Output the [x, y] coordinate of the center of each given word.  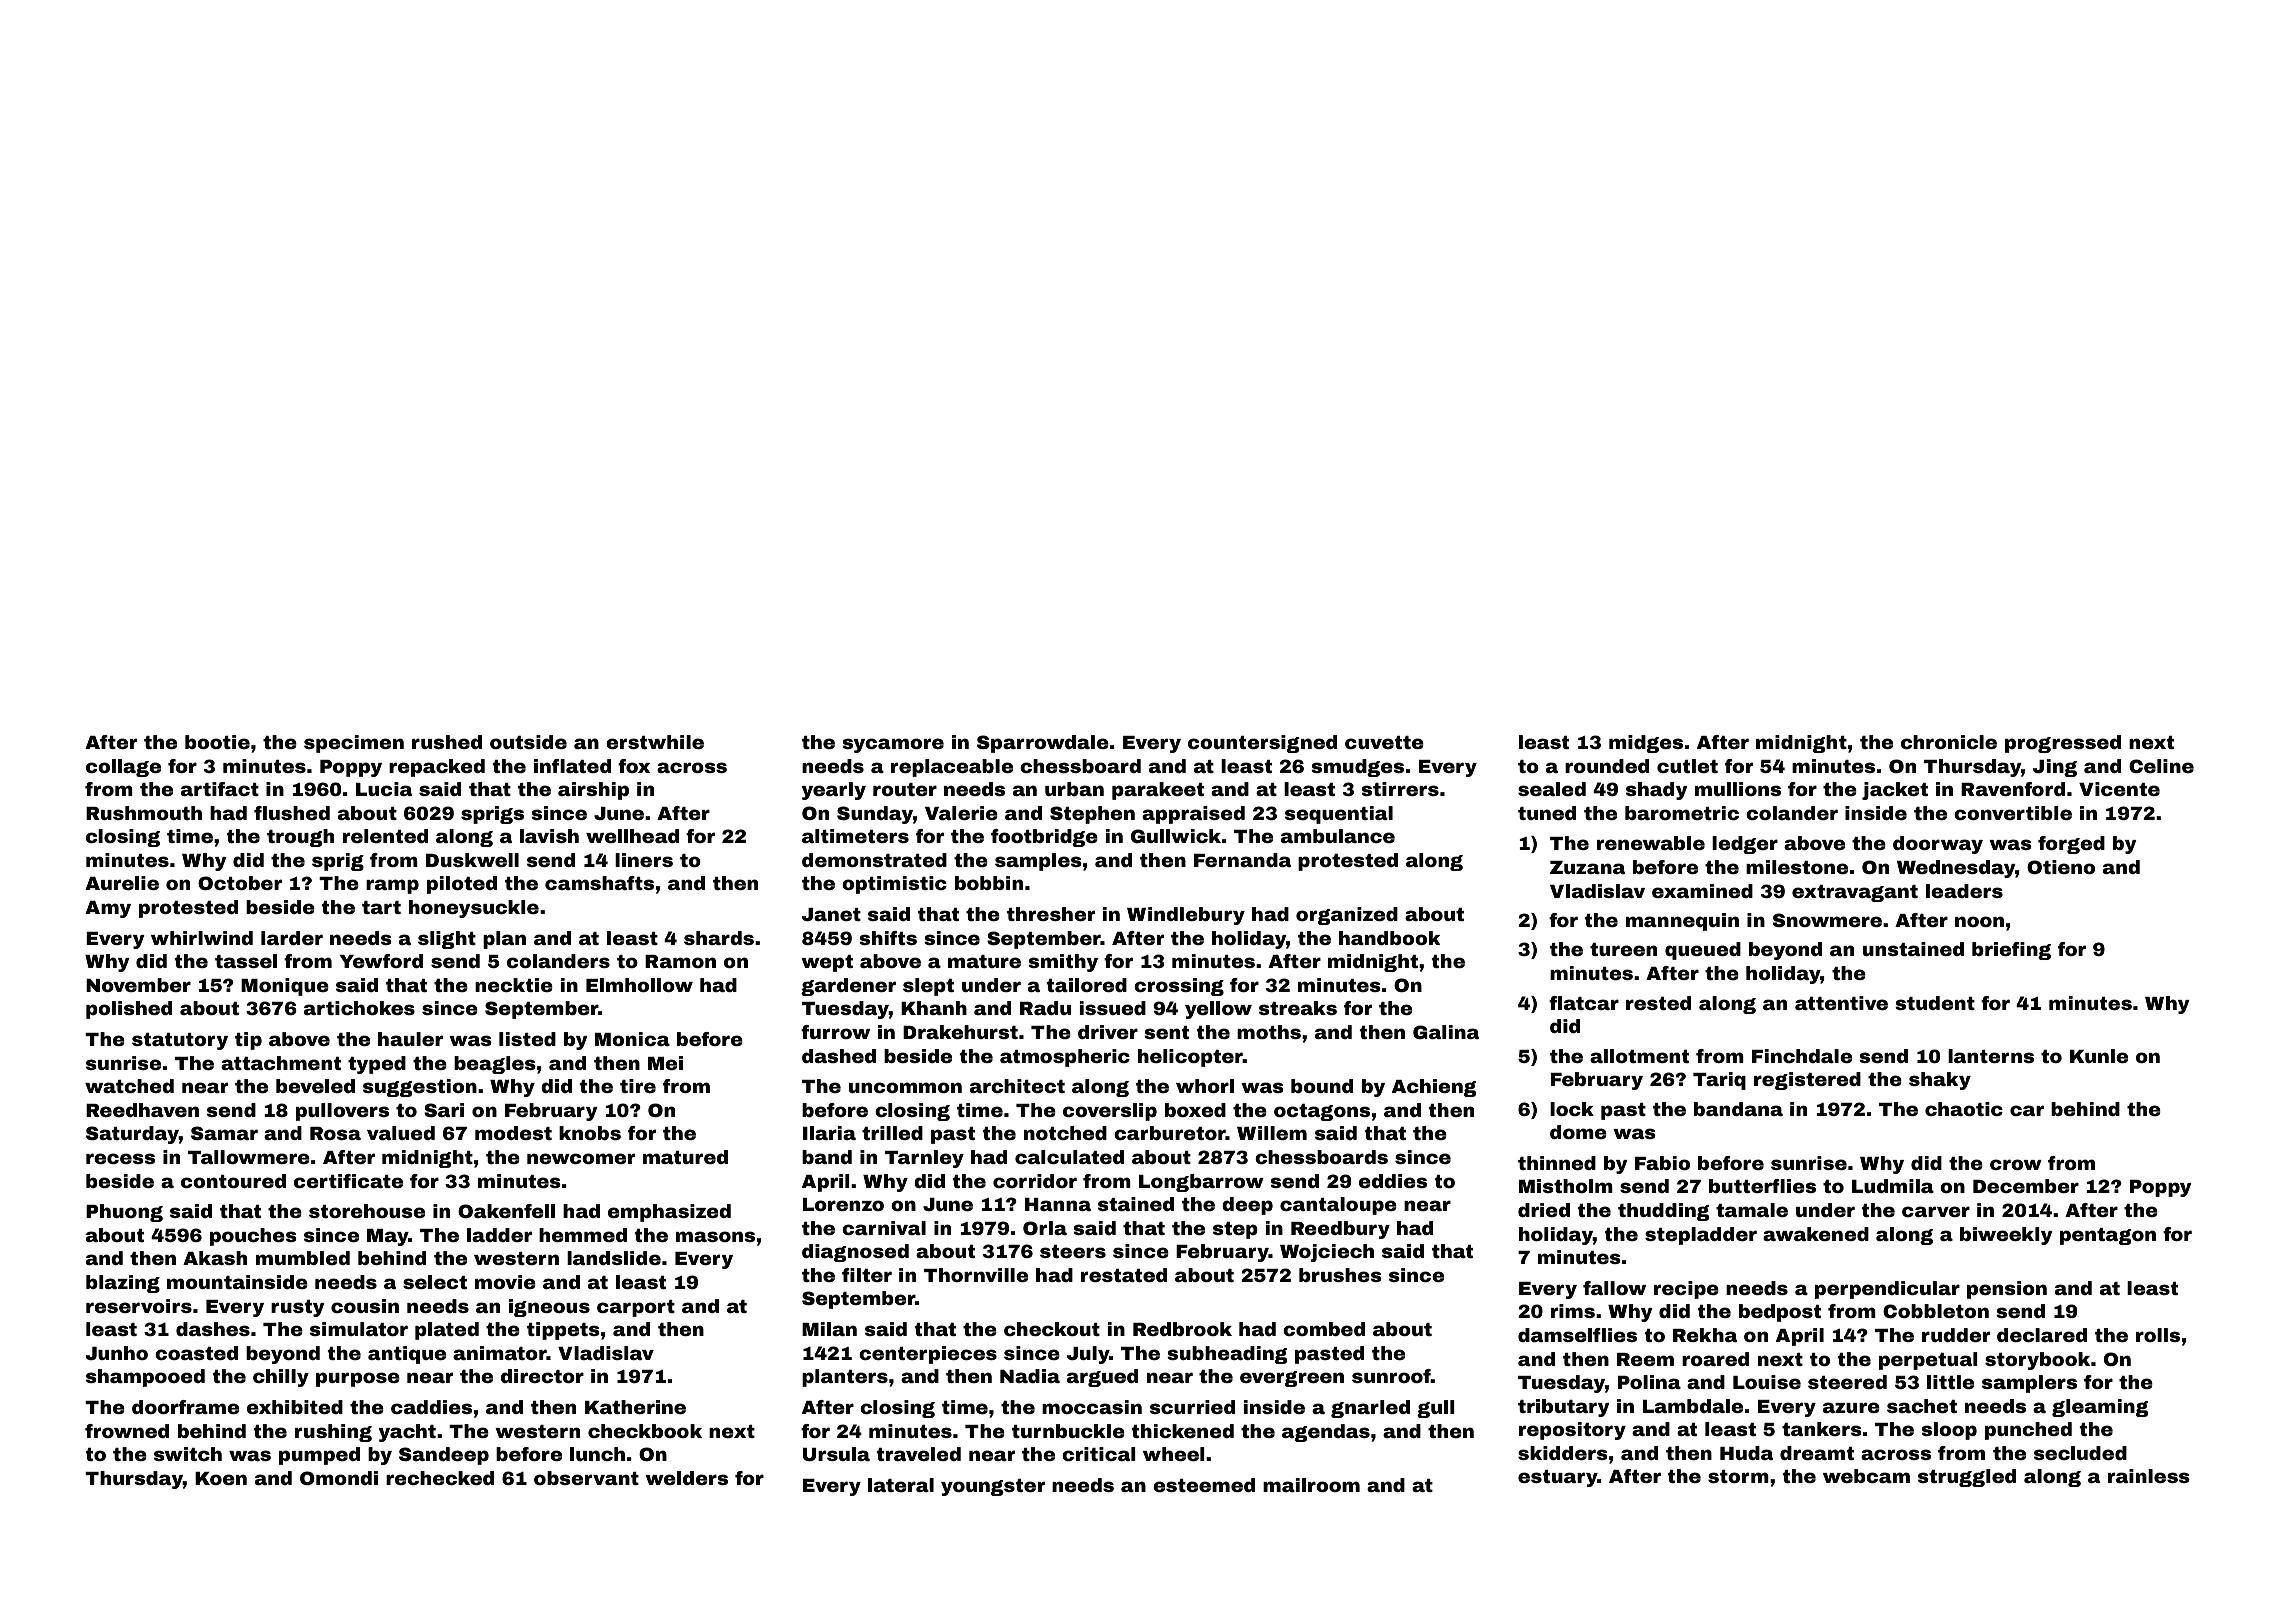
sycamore [893, 745]
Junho [117, 1353]
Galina [1446, 1032]
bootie [217, 742]
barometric [1682, 813]
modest [513, 1133]
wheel [1174, 1454]
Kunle [2099, 1056]
